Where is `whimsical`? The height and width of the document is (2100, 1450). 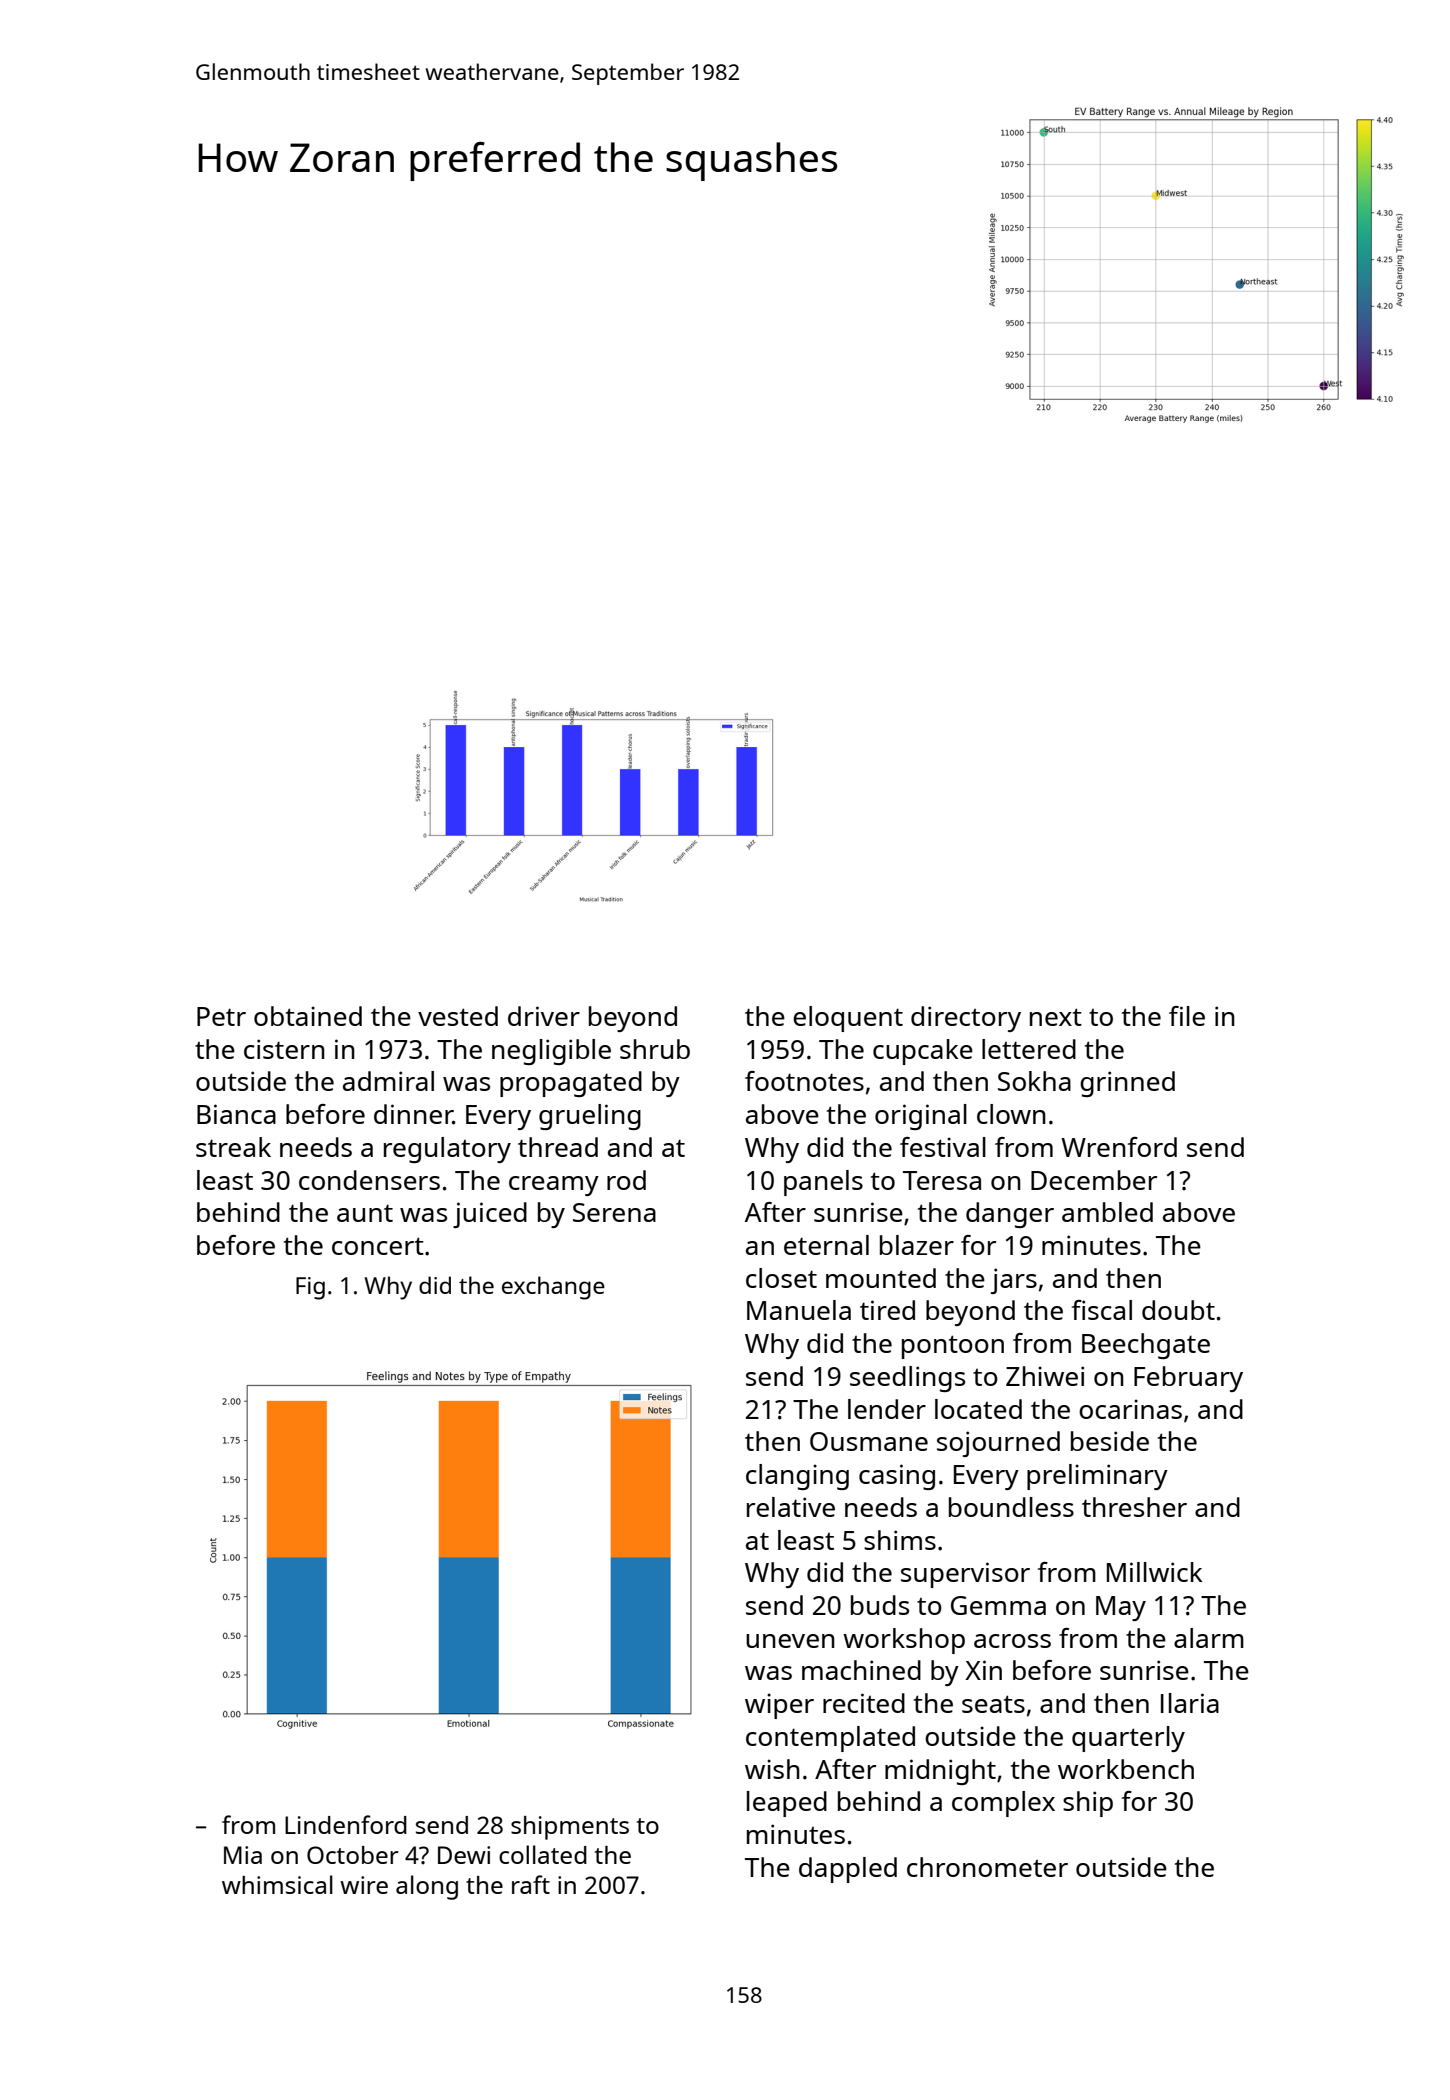
whimsical is located at coordinates (277, 1884).
